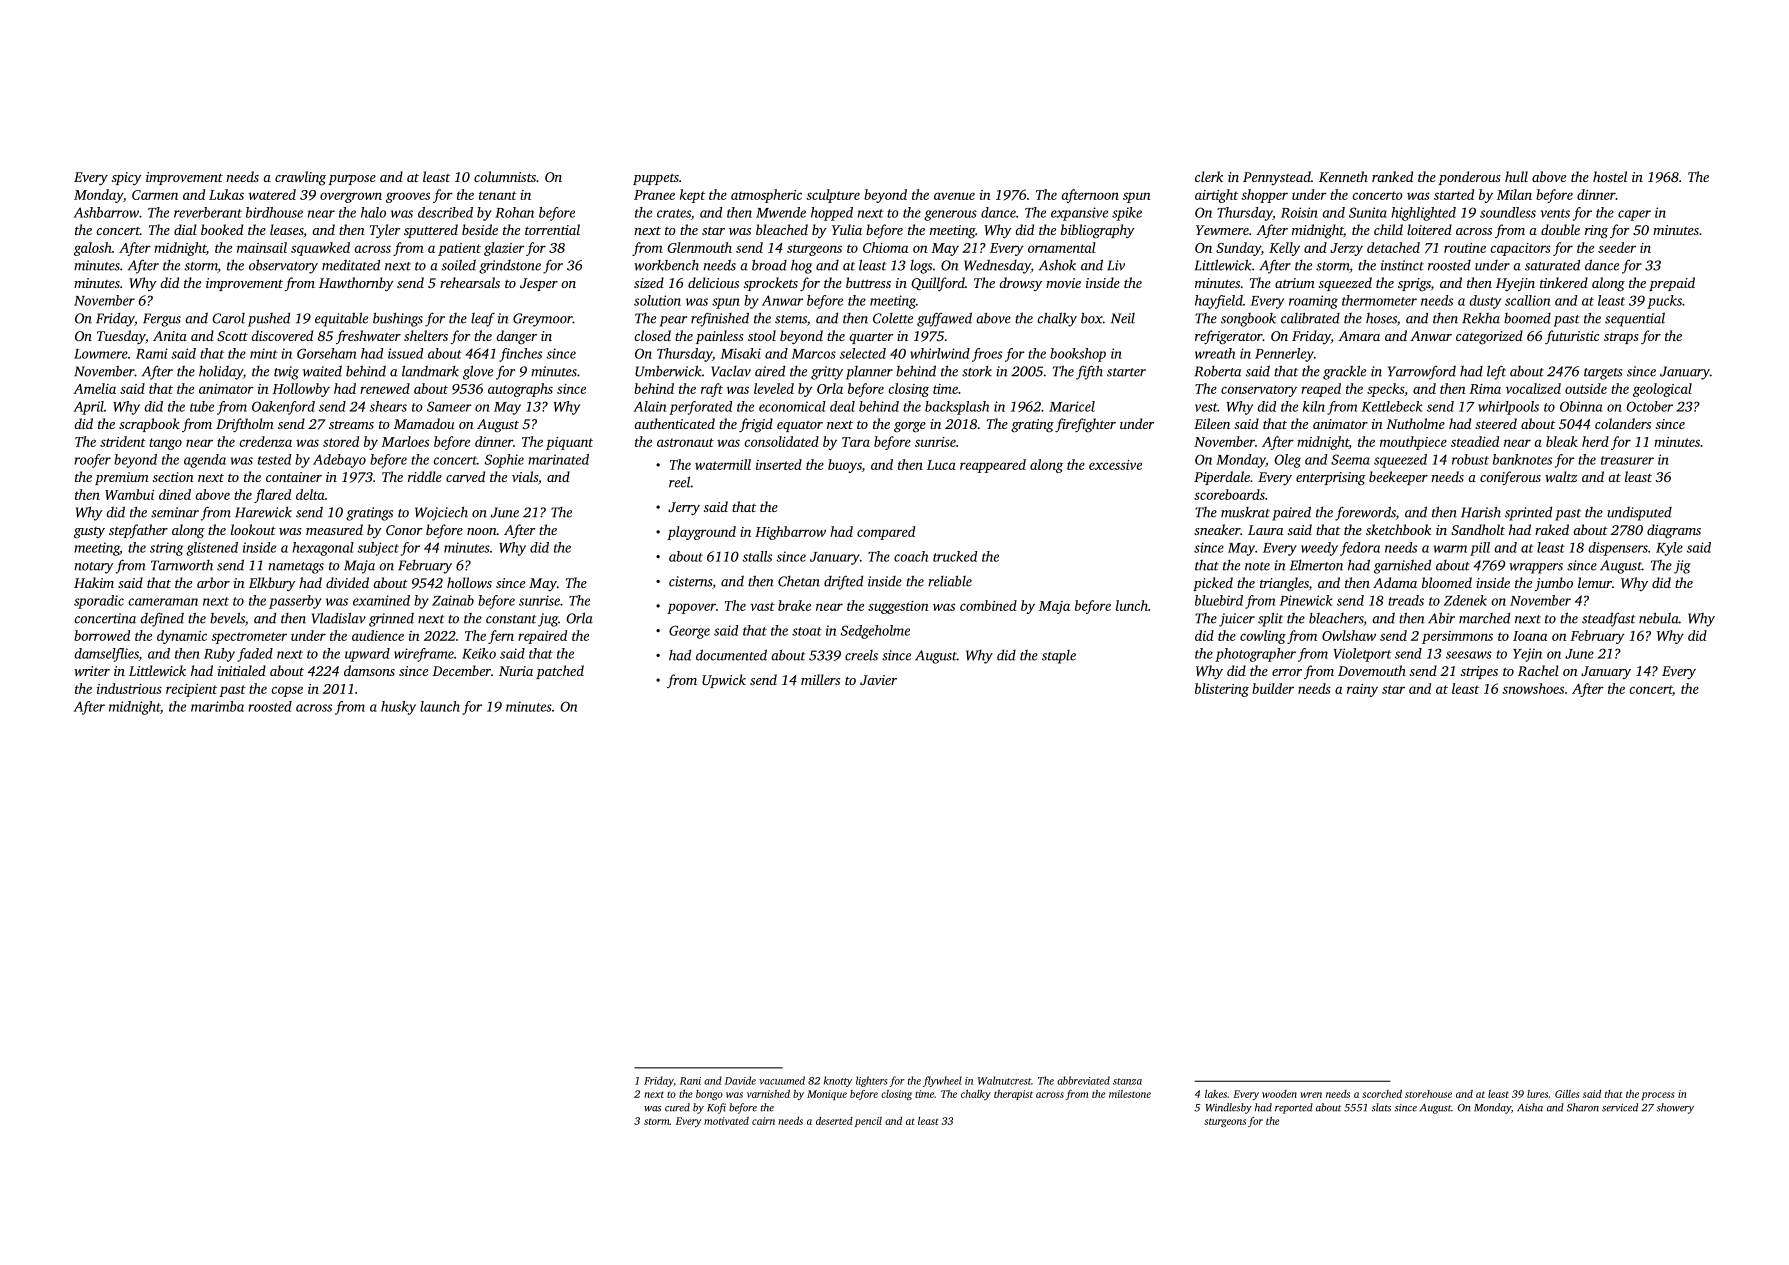 The image size is (1789, 1265). What do you see at coordinates (757, 556) in the image?
I see `stalls` at bounding box center [757, 556].
